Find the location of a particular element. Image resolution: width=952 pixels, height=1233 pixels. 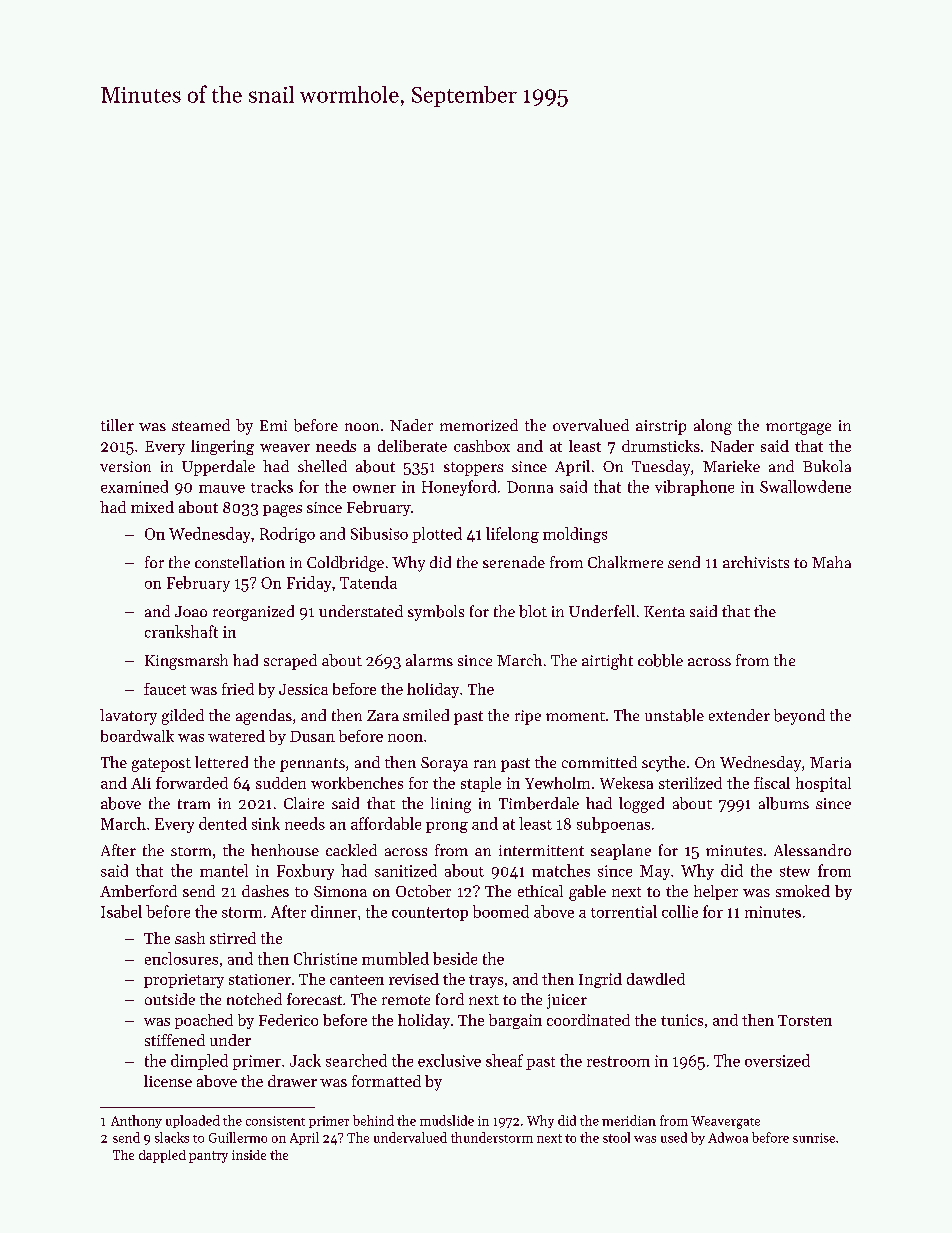

torrential is located at coordinates (624, 911).
